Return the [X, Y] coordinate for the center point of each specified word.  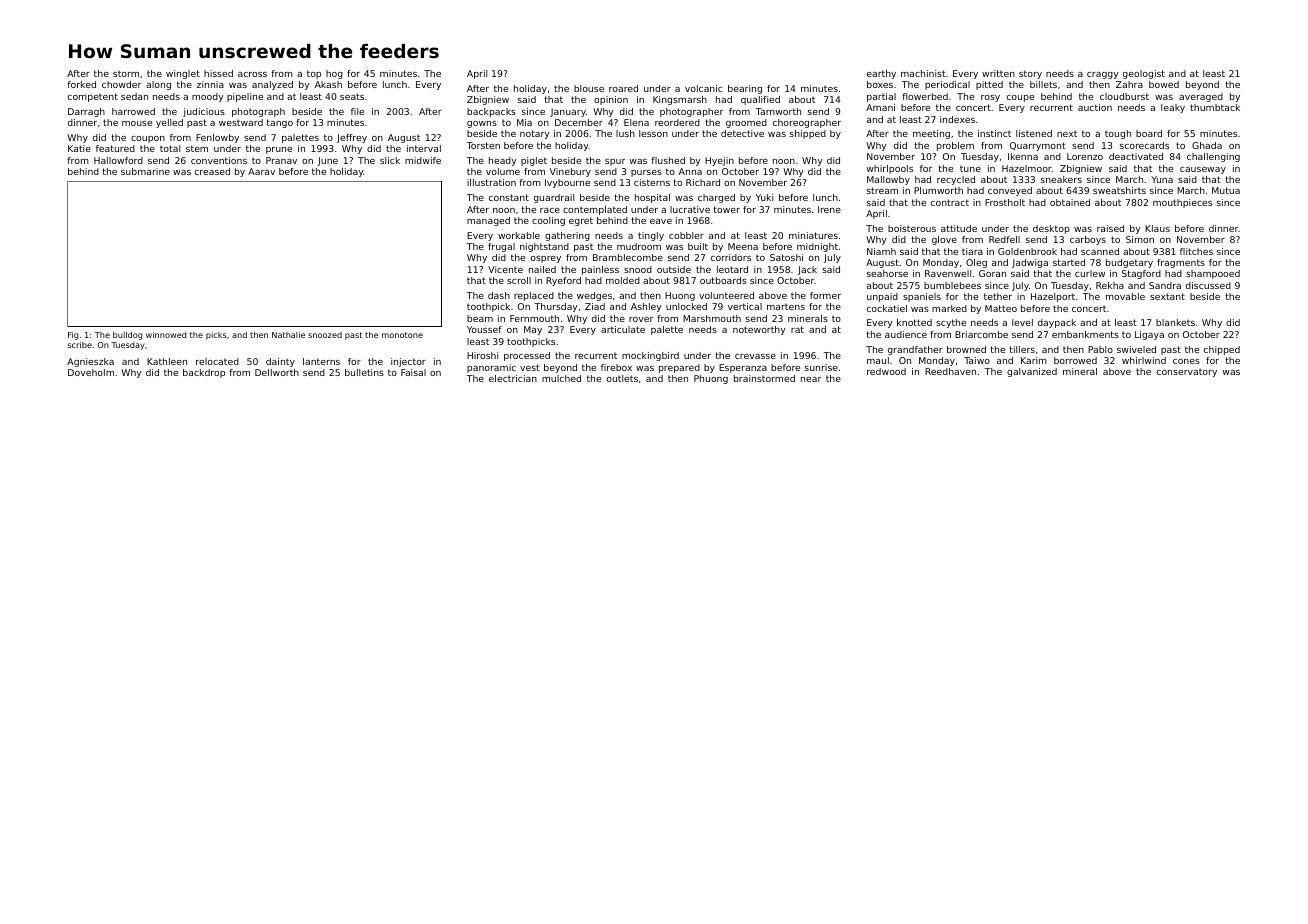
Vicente [505, 269]
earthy [881, 74]
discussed [1208, 285]
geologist [1144, 74]
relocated [217, 361]
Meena [743, 246]
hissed [218, 73]
